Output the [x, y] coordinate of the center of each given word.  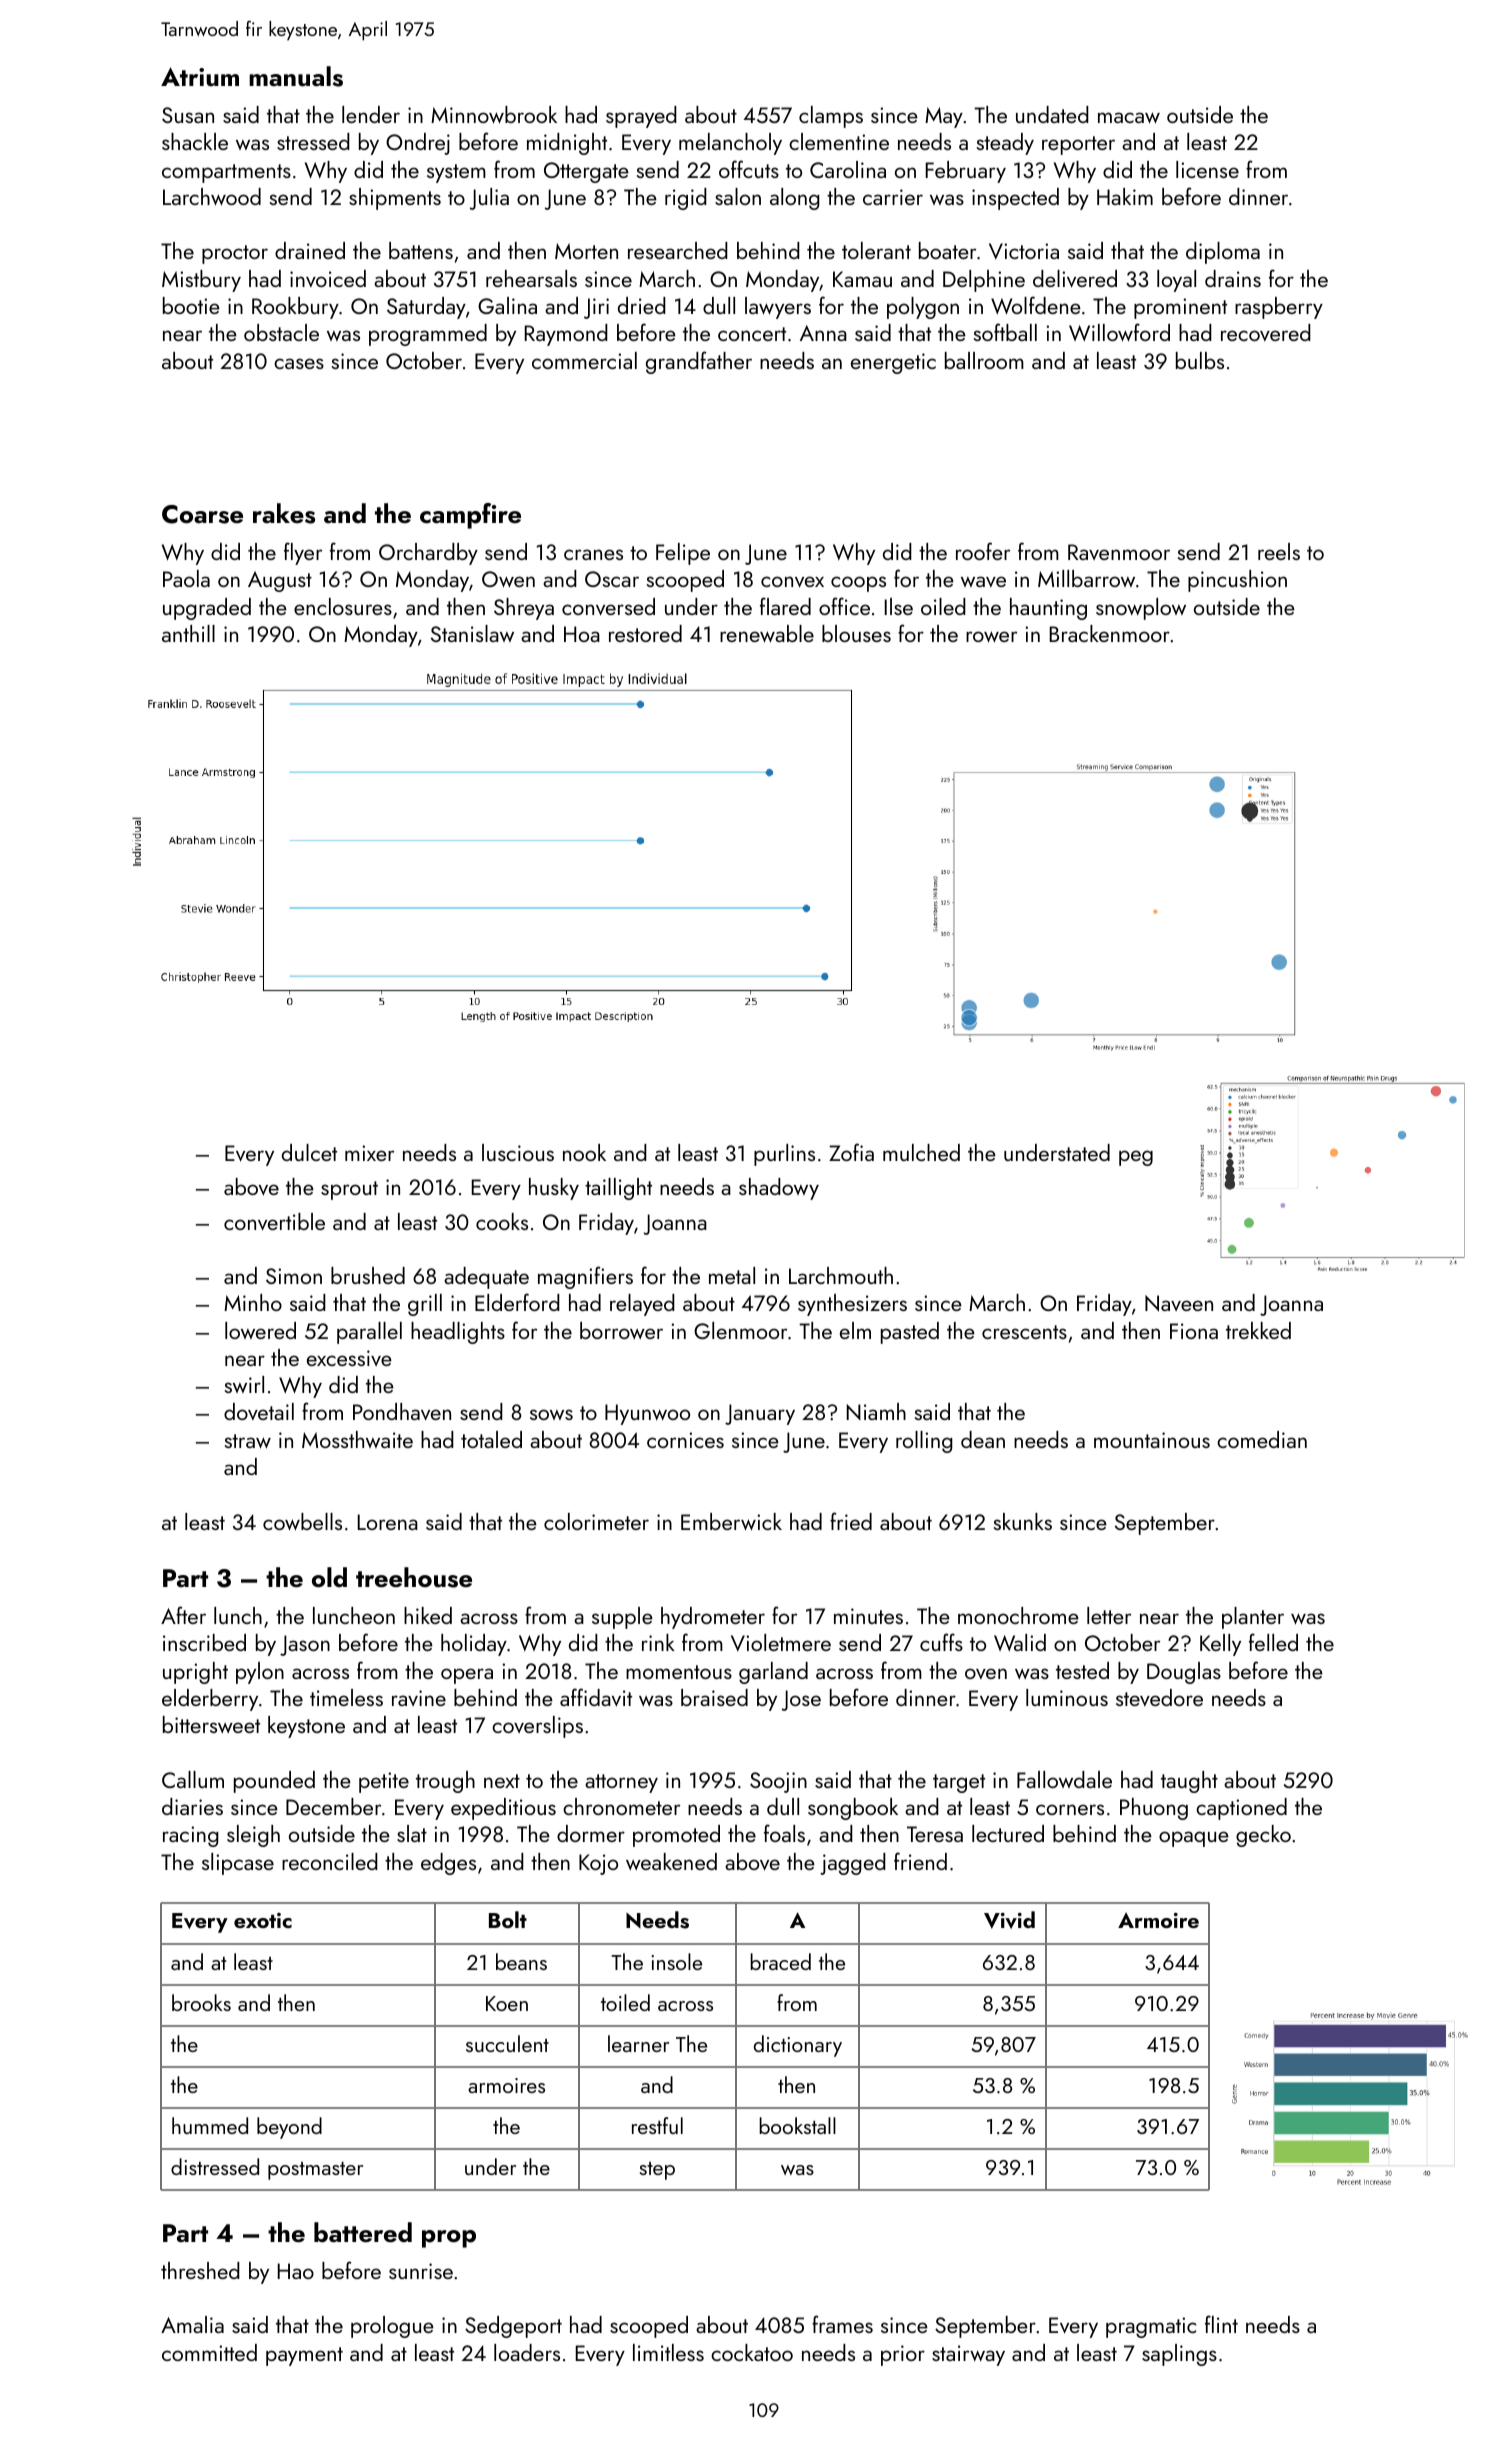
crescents [1024, 1332]
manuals [296, 76]
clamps [831, 117]
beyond [289, 2128]
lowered [260, 1330]
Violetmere [781, 1642]
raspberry [1279, 308]
